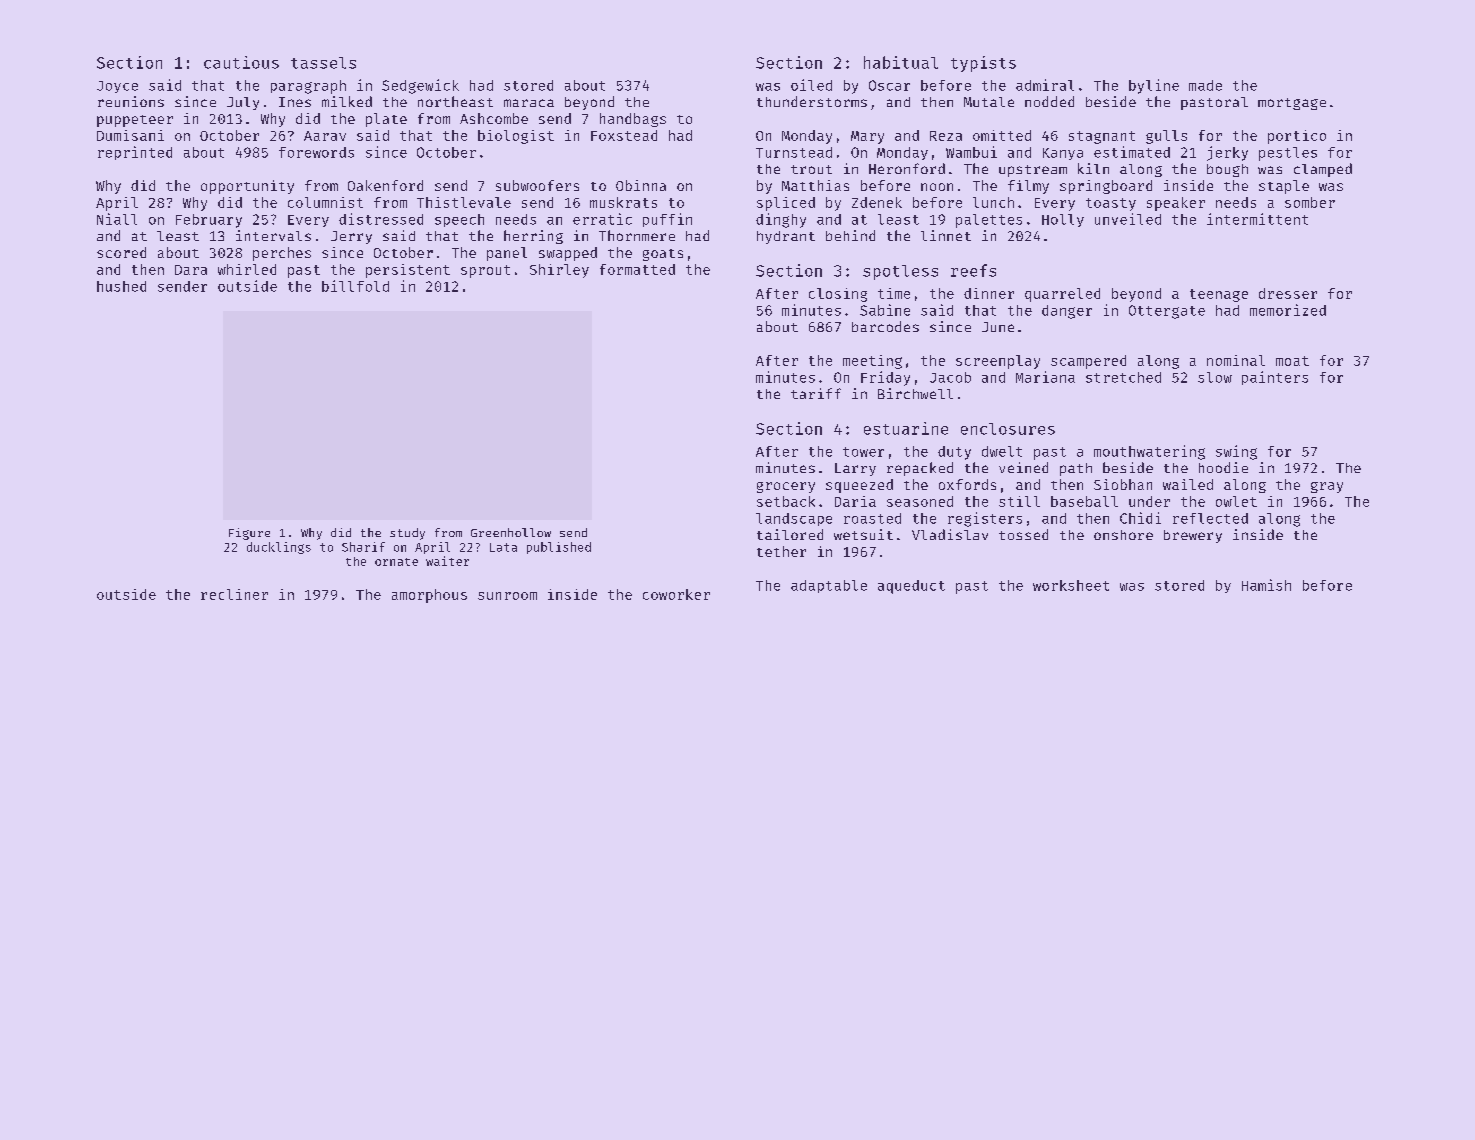  Describe the element at coordinates (983, 64) in the screenshot. I see `typists` at that location.
